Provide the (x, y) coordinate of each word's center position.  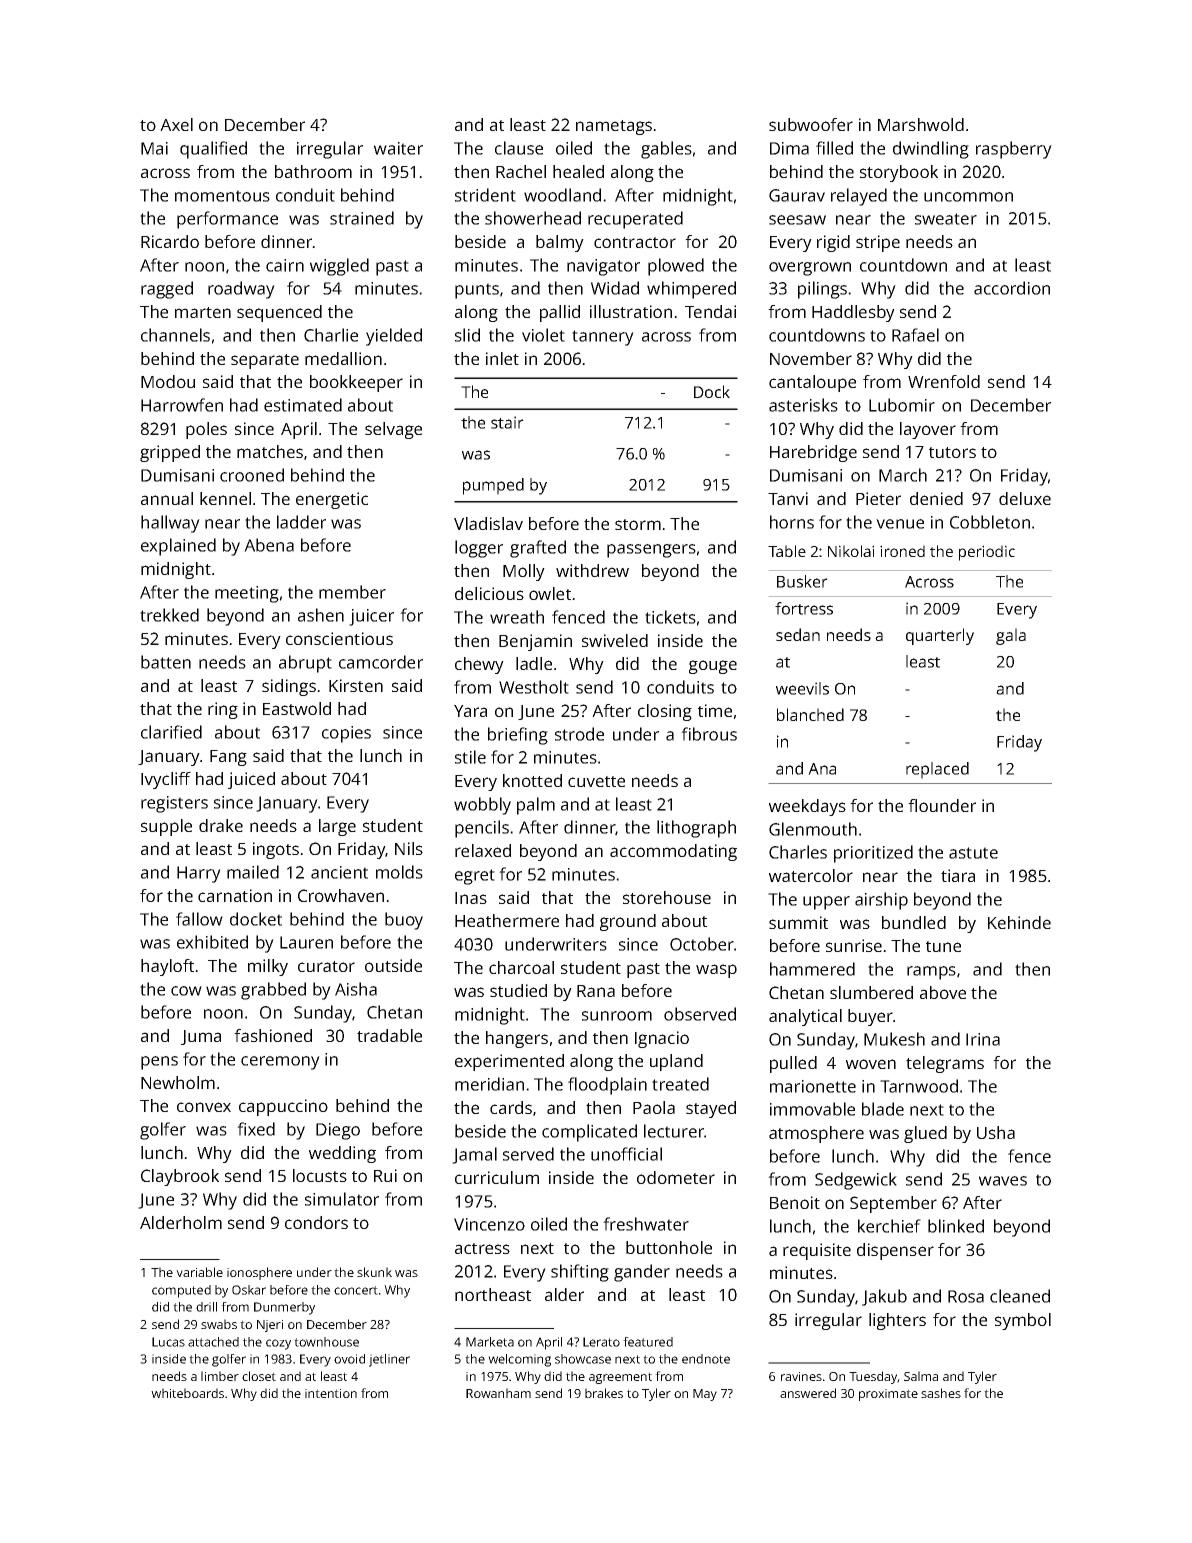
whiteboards (187, 1393)
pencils (482, 829)
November (811, 358)
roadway (241, 290)
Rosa (966, 1296)
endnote (706, 1359)
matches (270, 451)
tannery (603, 338)
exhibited (212, 942)
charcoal (521, 967)
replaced (937, 770)
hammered (812, 969)
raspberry (1014, 150)
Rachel (521, 171)
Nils (409, 848)
